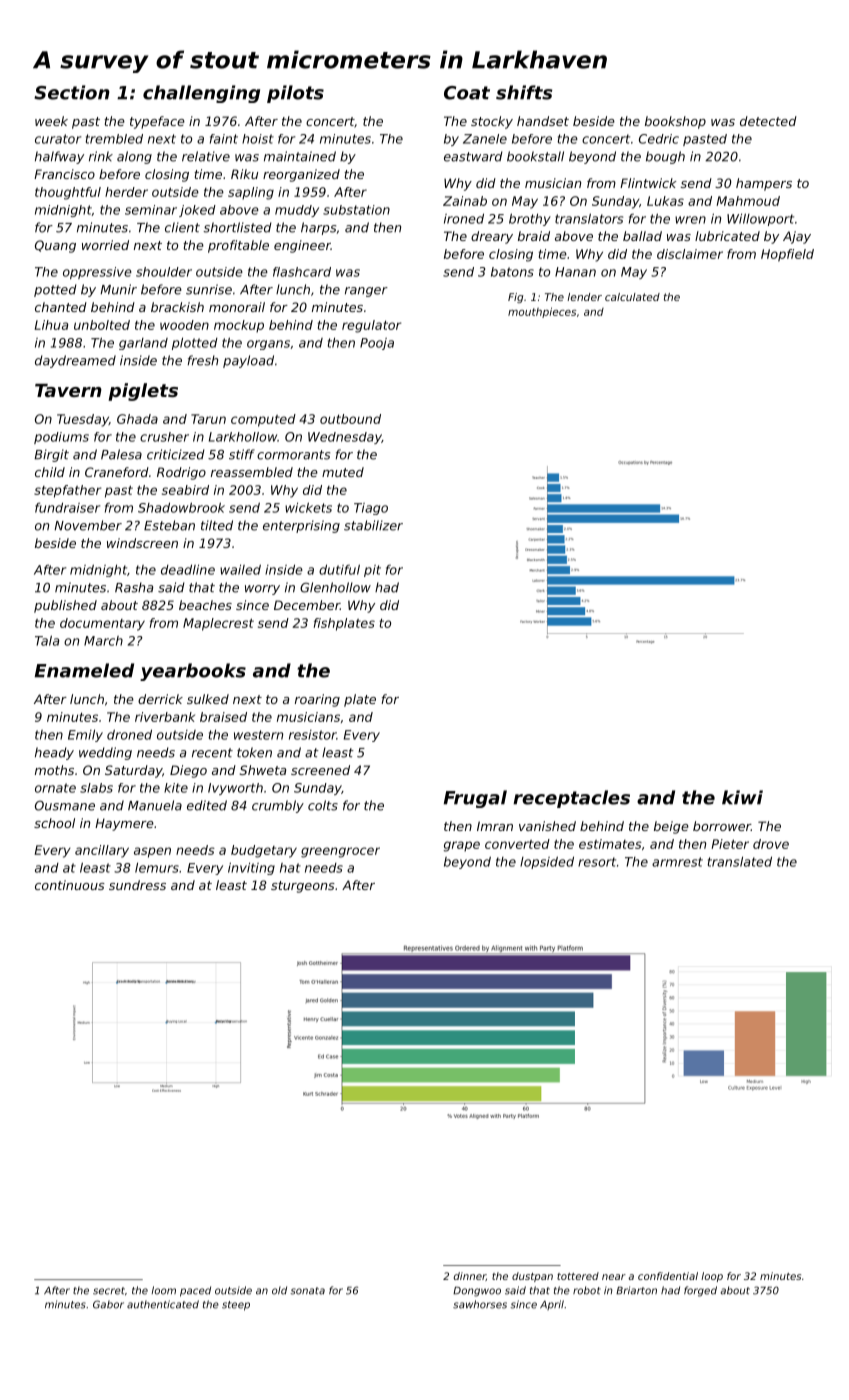 The image size is (849, 1400). I want to click on steep, so click(236, 1306).
